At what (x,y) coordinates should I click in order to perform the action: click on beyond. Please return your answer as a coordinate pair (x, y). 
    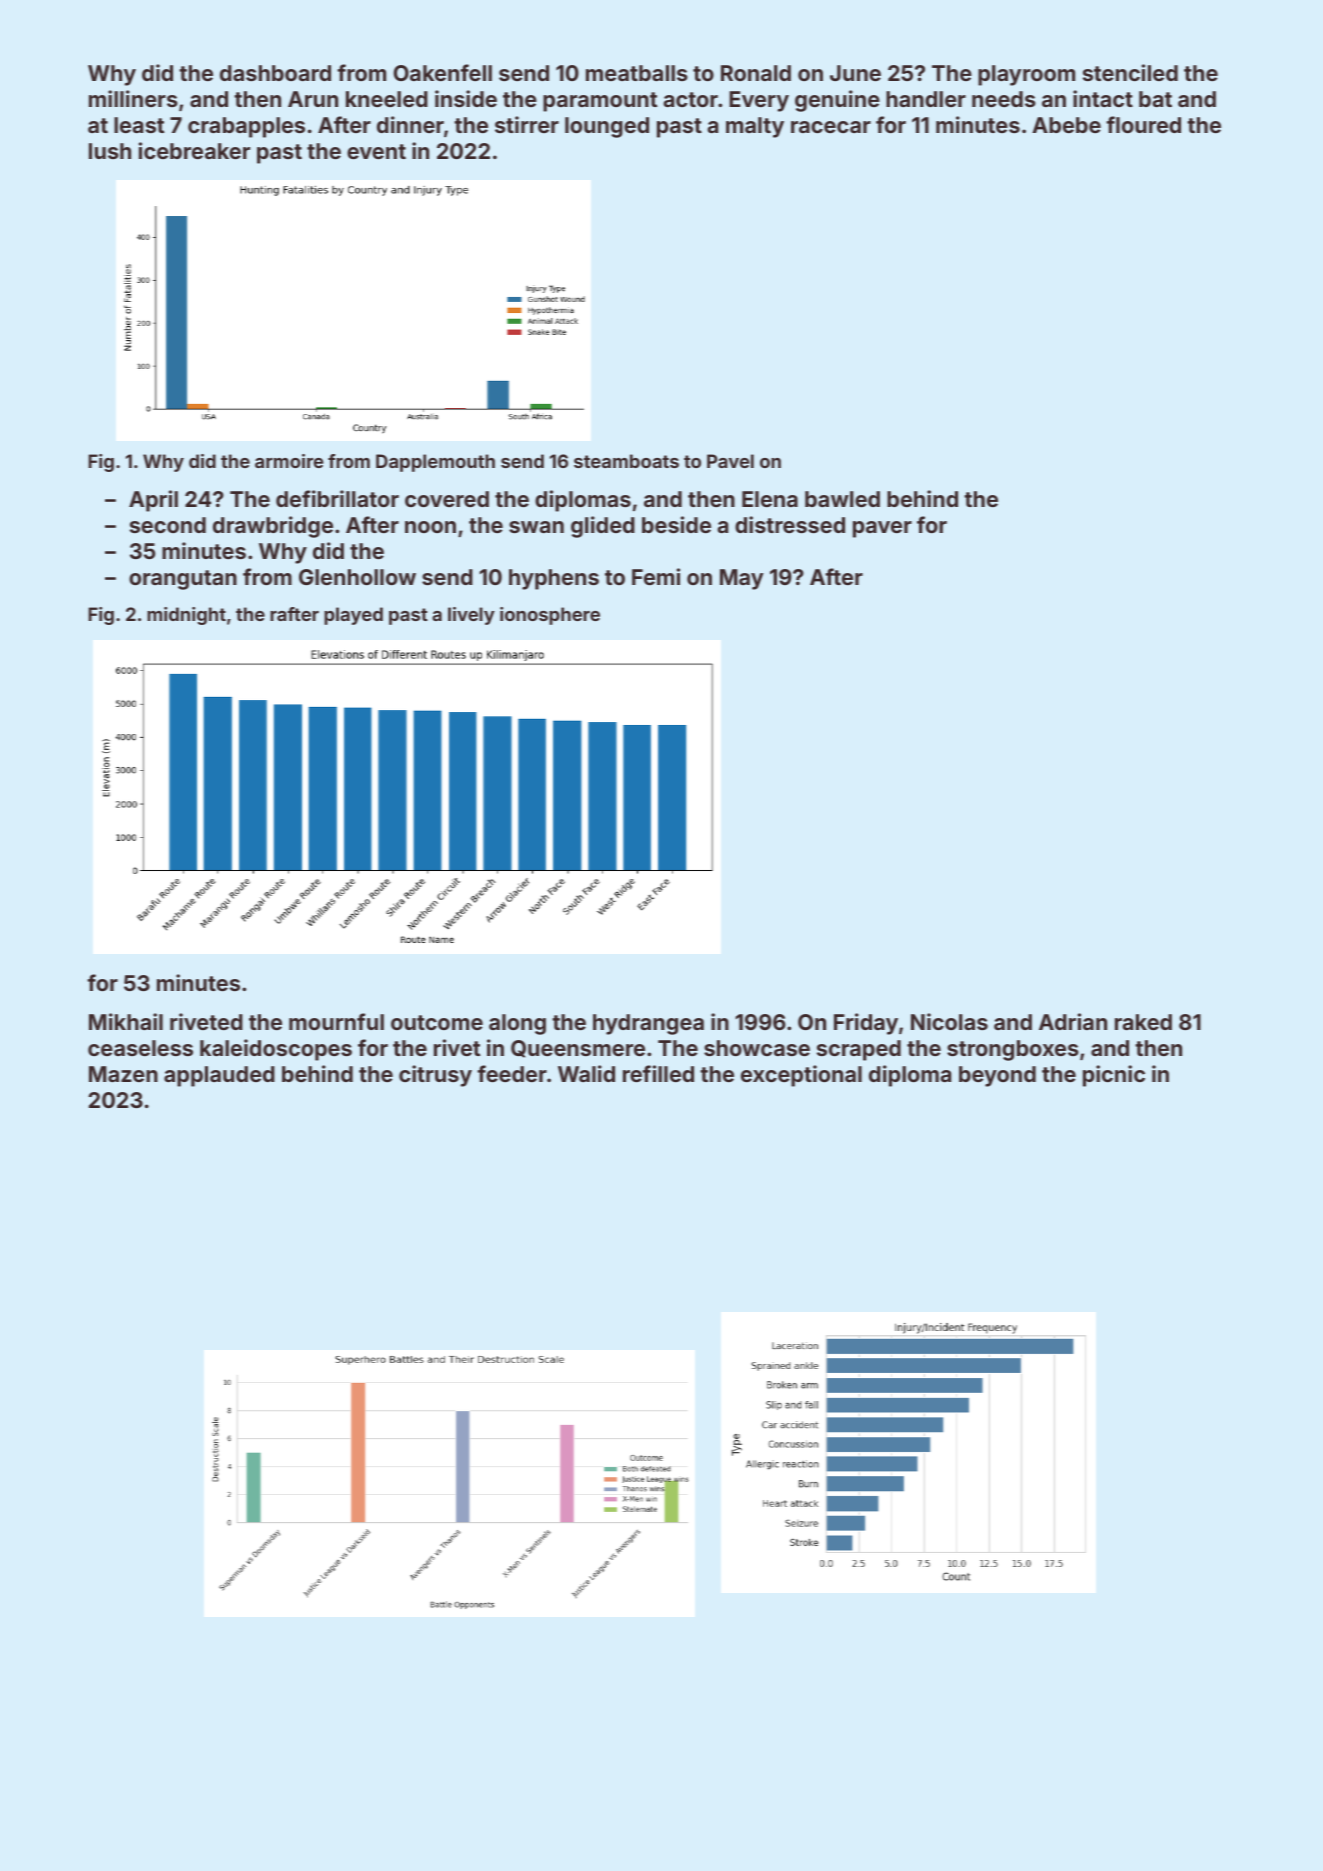
    Looking at the image, I should click on (997, 1076).
